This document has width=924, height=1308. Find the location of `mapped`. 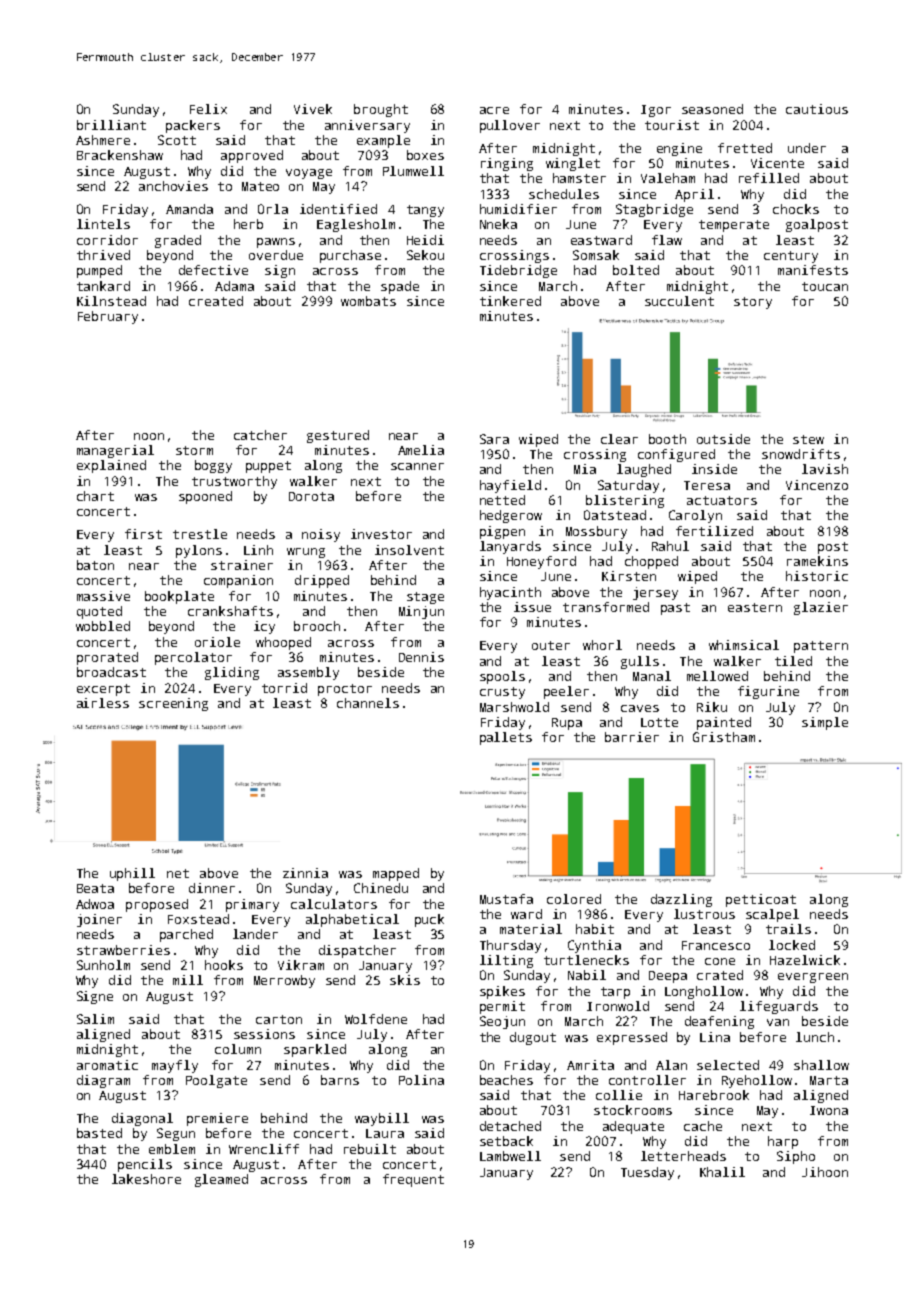

mapped is located at coordinates (396, 874).
